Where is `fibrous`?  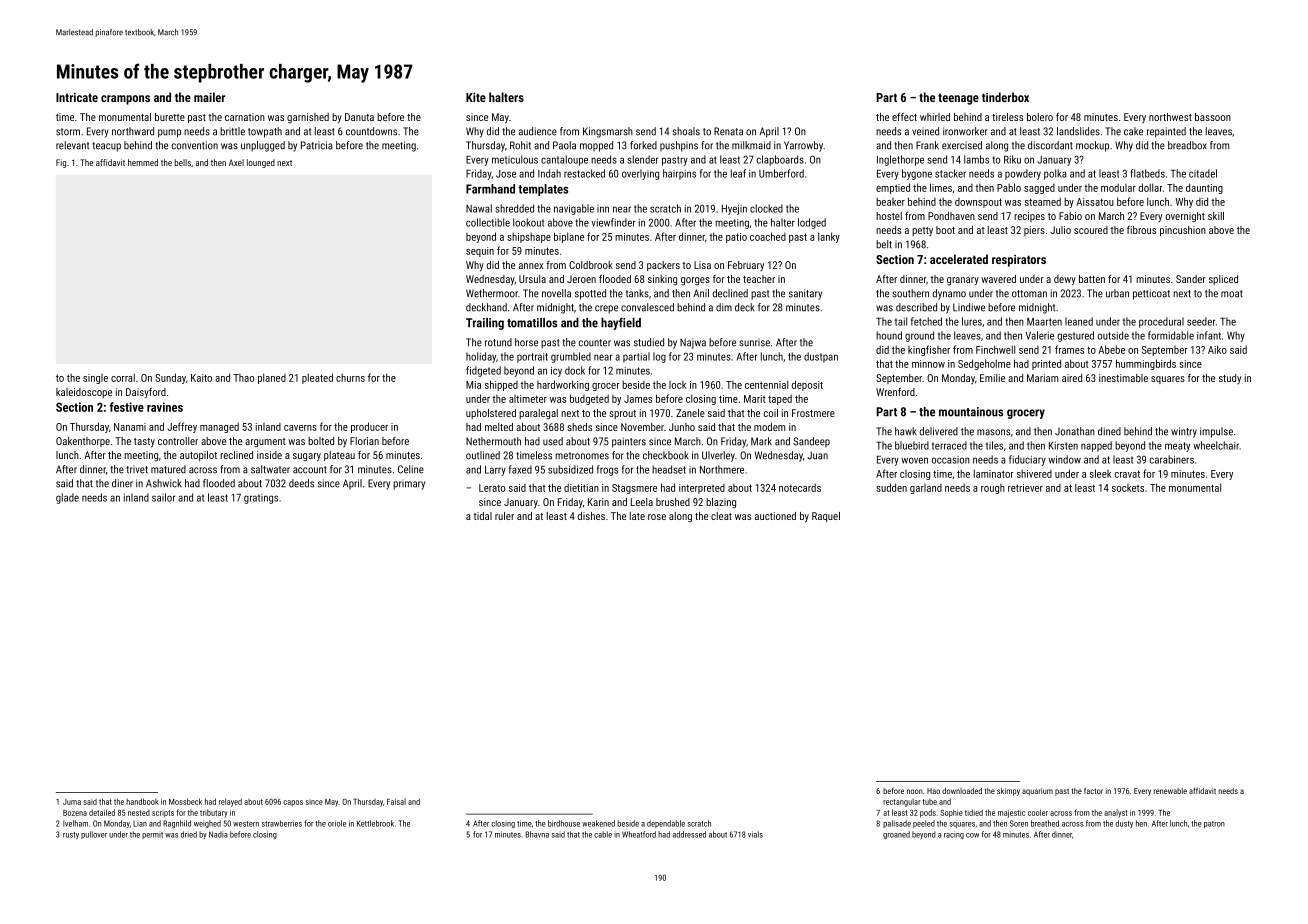 fibrous is located at coordinates (1141, 230).
